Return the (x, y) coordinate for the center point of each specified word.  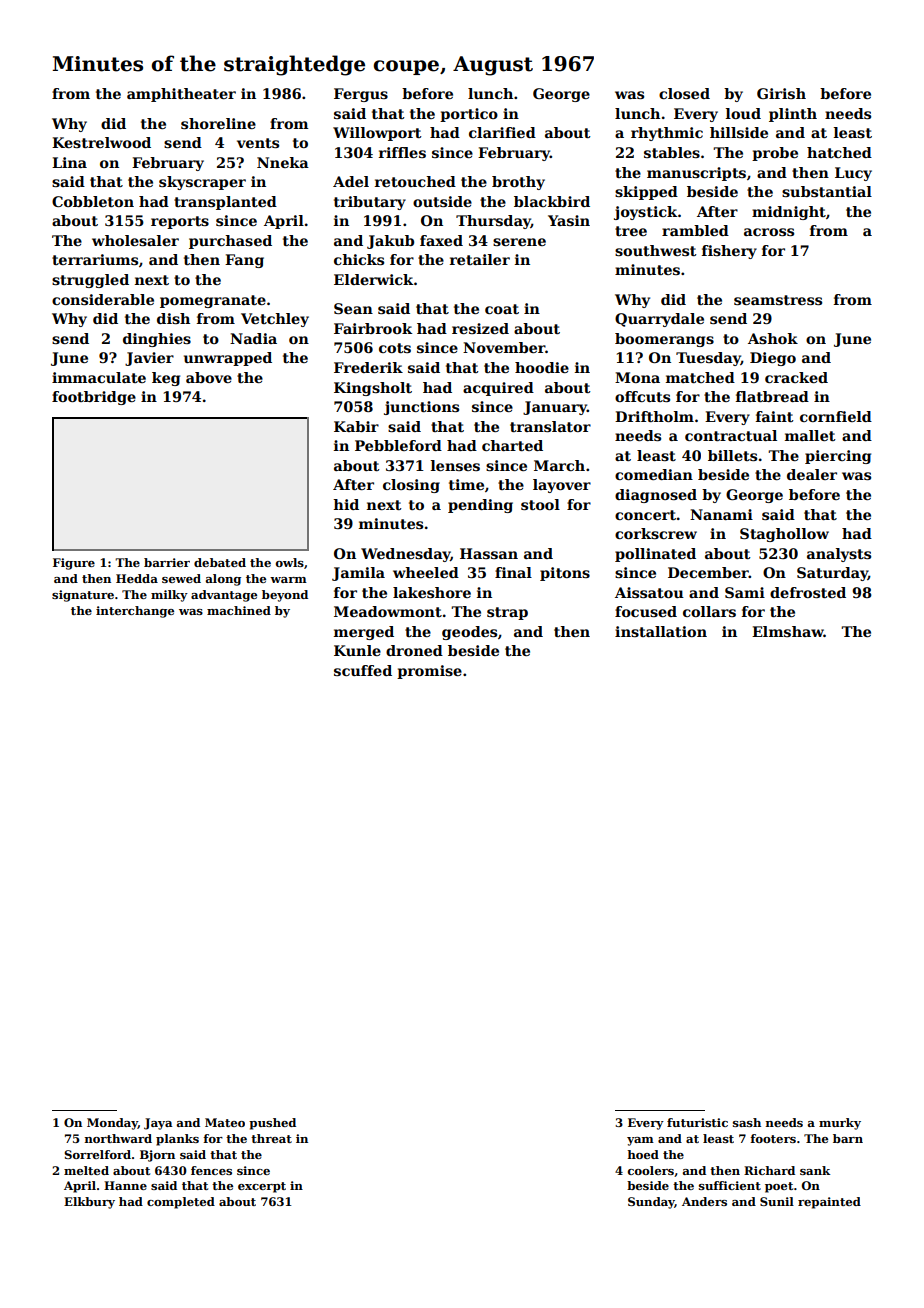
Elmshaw (788, 631)
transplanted (225, 203)
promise (429, 672)
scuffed (363, 670)
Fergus (361, 95)
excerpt (262, 1187)
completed (181, 1203)
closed (684, 93)
